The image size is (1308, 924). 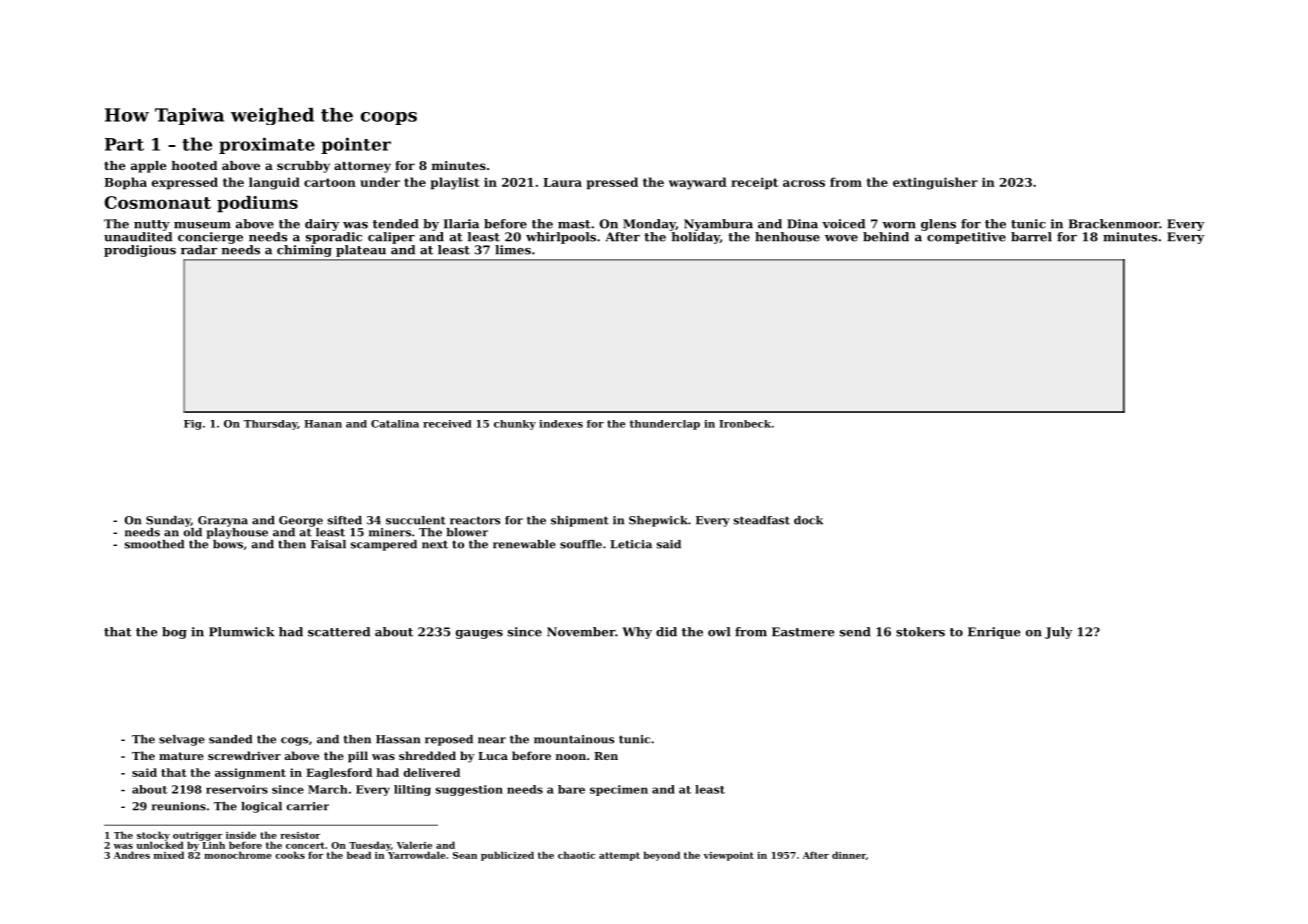 I want to click on mature, so click(x=181, y=756).
